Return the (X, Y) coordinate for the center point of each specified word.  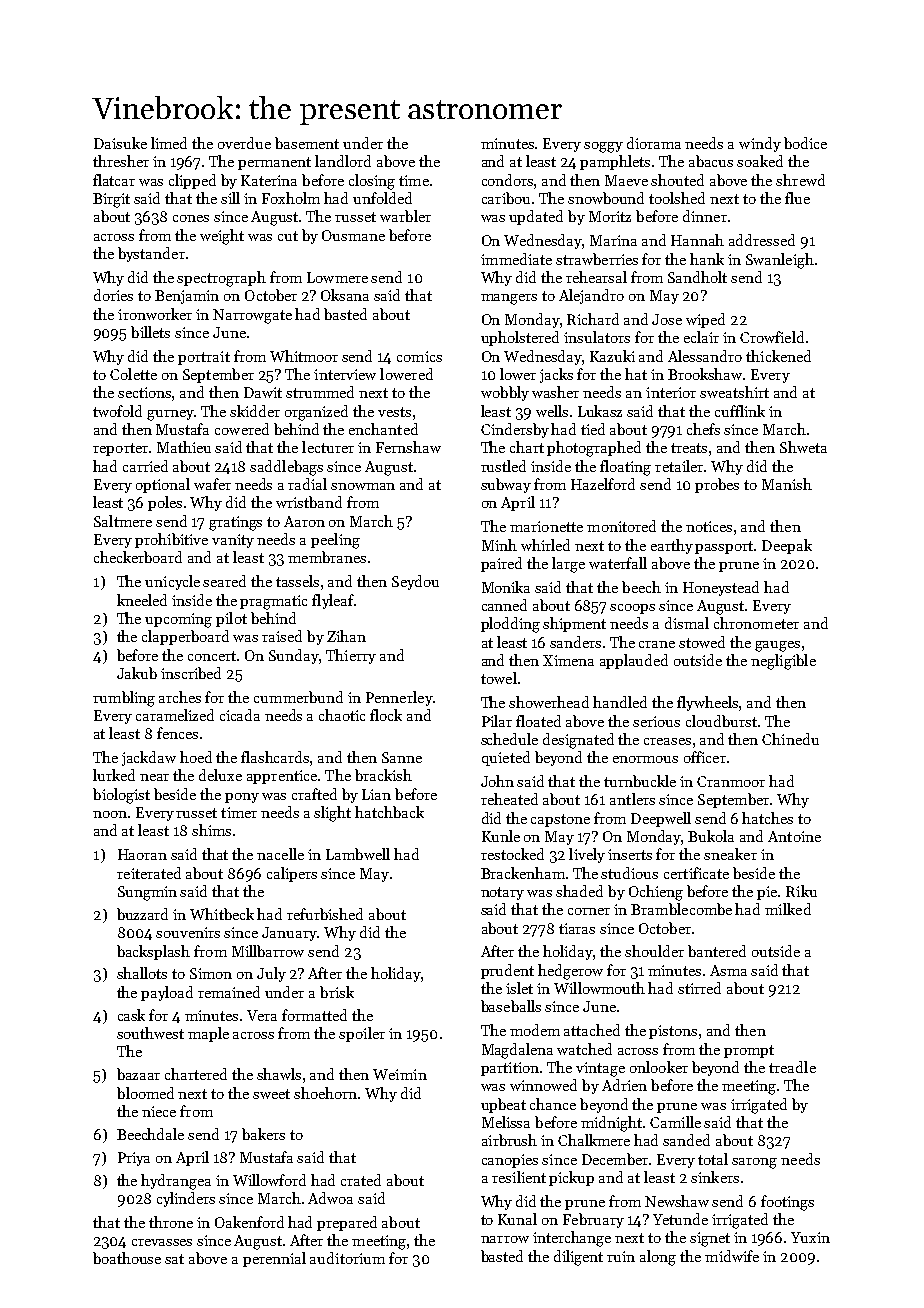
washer (555, 392)
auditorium (347, 1258)
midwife (732, 1256)
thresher (121, 161)
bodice (805, 143)
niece (159, 1111)
